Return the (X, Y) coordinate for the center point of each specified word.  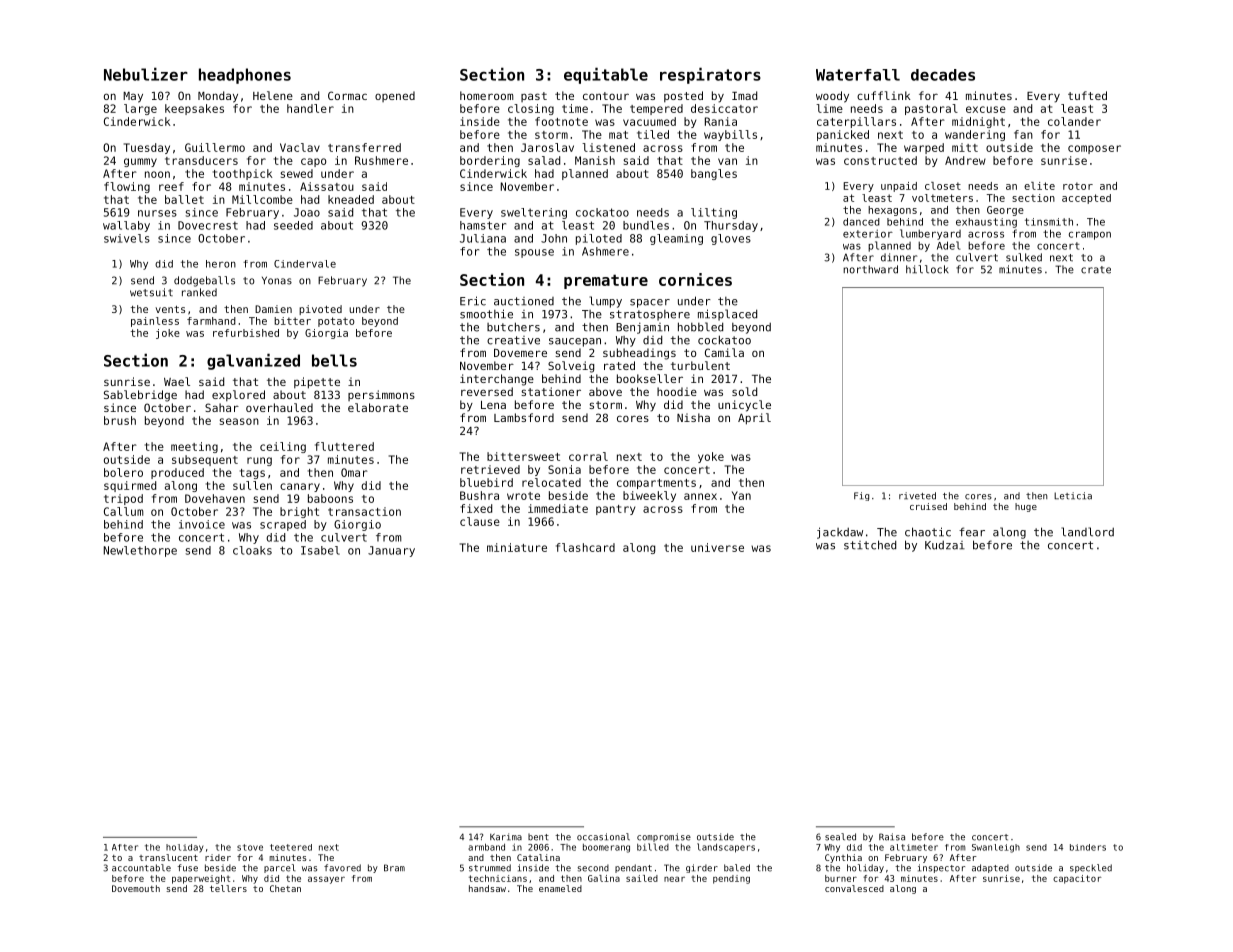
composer (1094, 149)
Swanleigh (996, 848)
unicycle (744, 406)
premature (606, 281)
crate (1096, 270)
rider (218, 857)
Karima (506, 837)
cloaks (252, 550)
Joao (307, 212)
